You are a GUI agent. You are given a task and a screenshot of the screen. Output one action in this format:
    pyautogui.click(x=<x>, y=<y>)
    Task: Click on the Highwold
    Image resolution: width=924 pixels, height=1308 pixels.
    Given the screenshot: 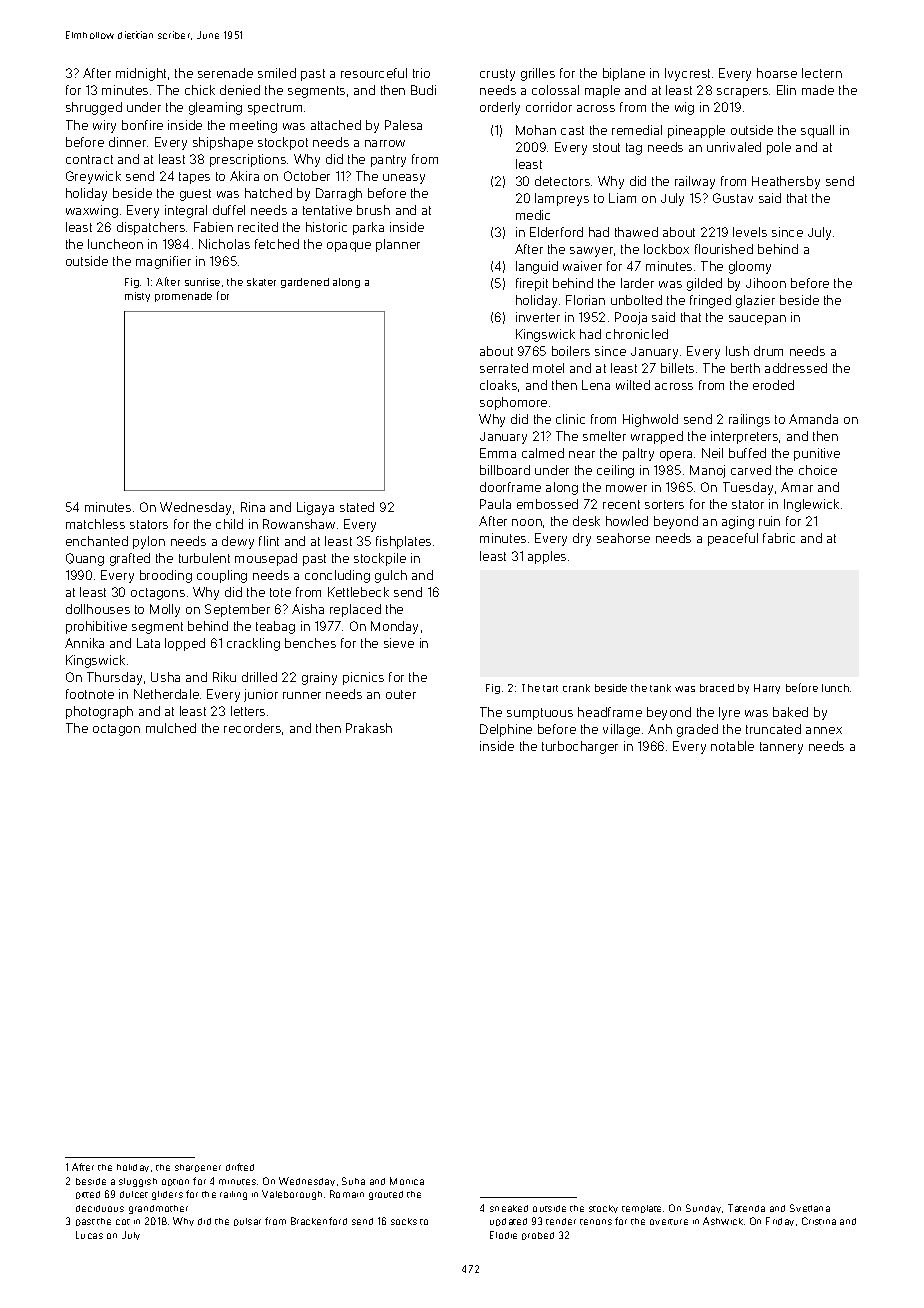 What is the action you would take?
    pyautogui.click(x=650, y=420)
